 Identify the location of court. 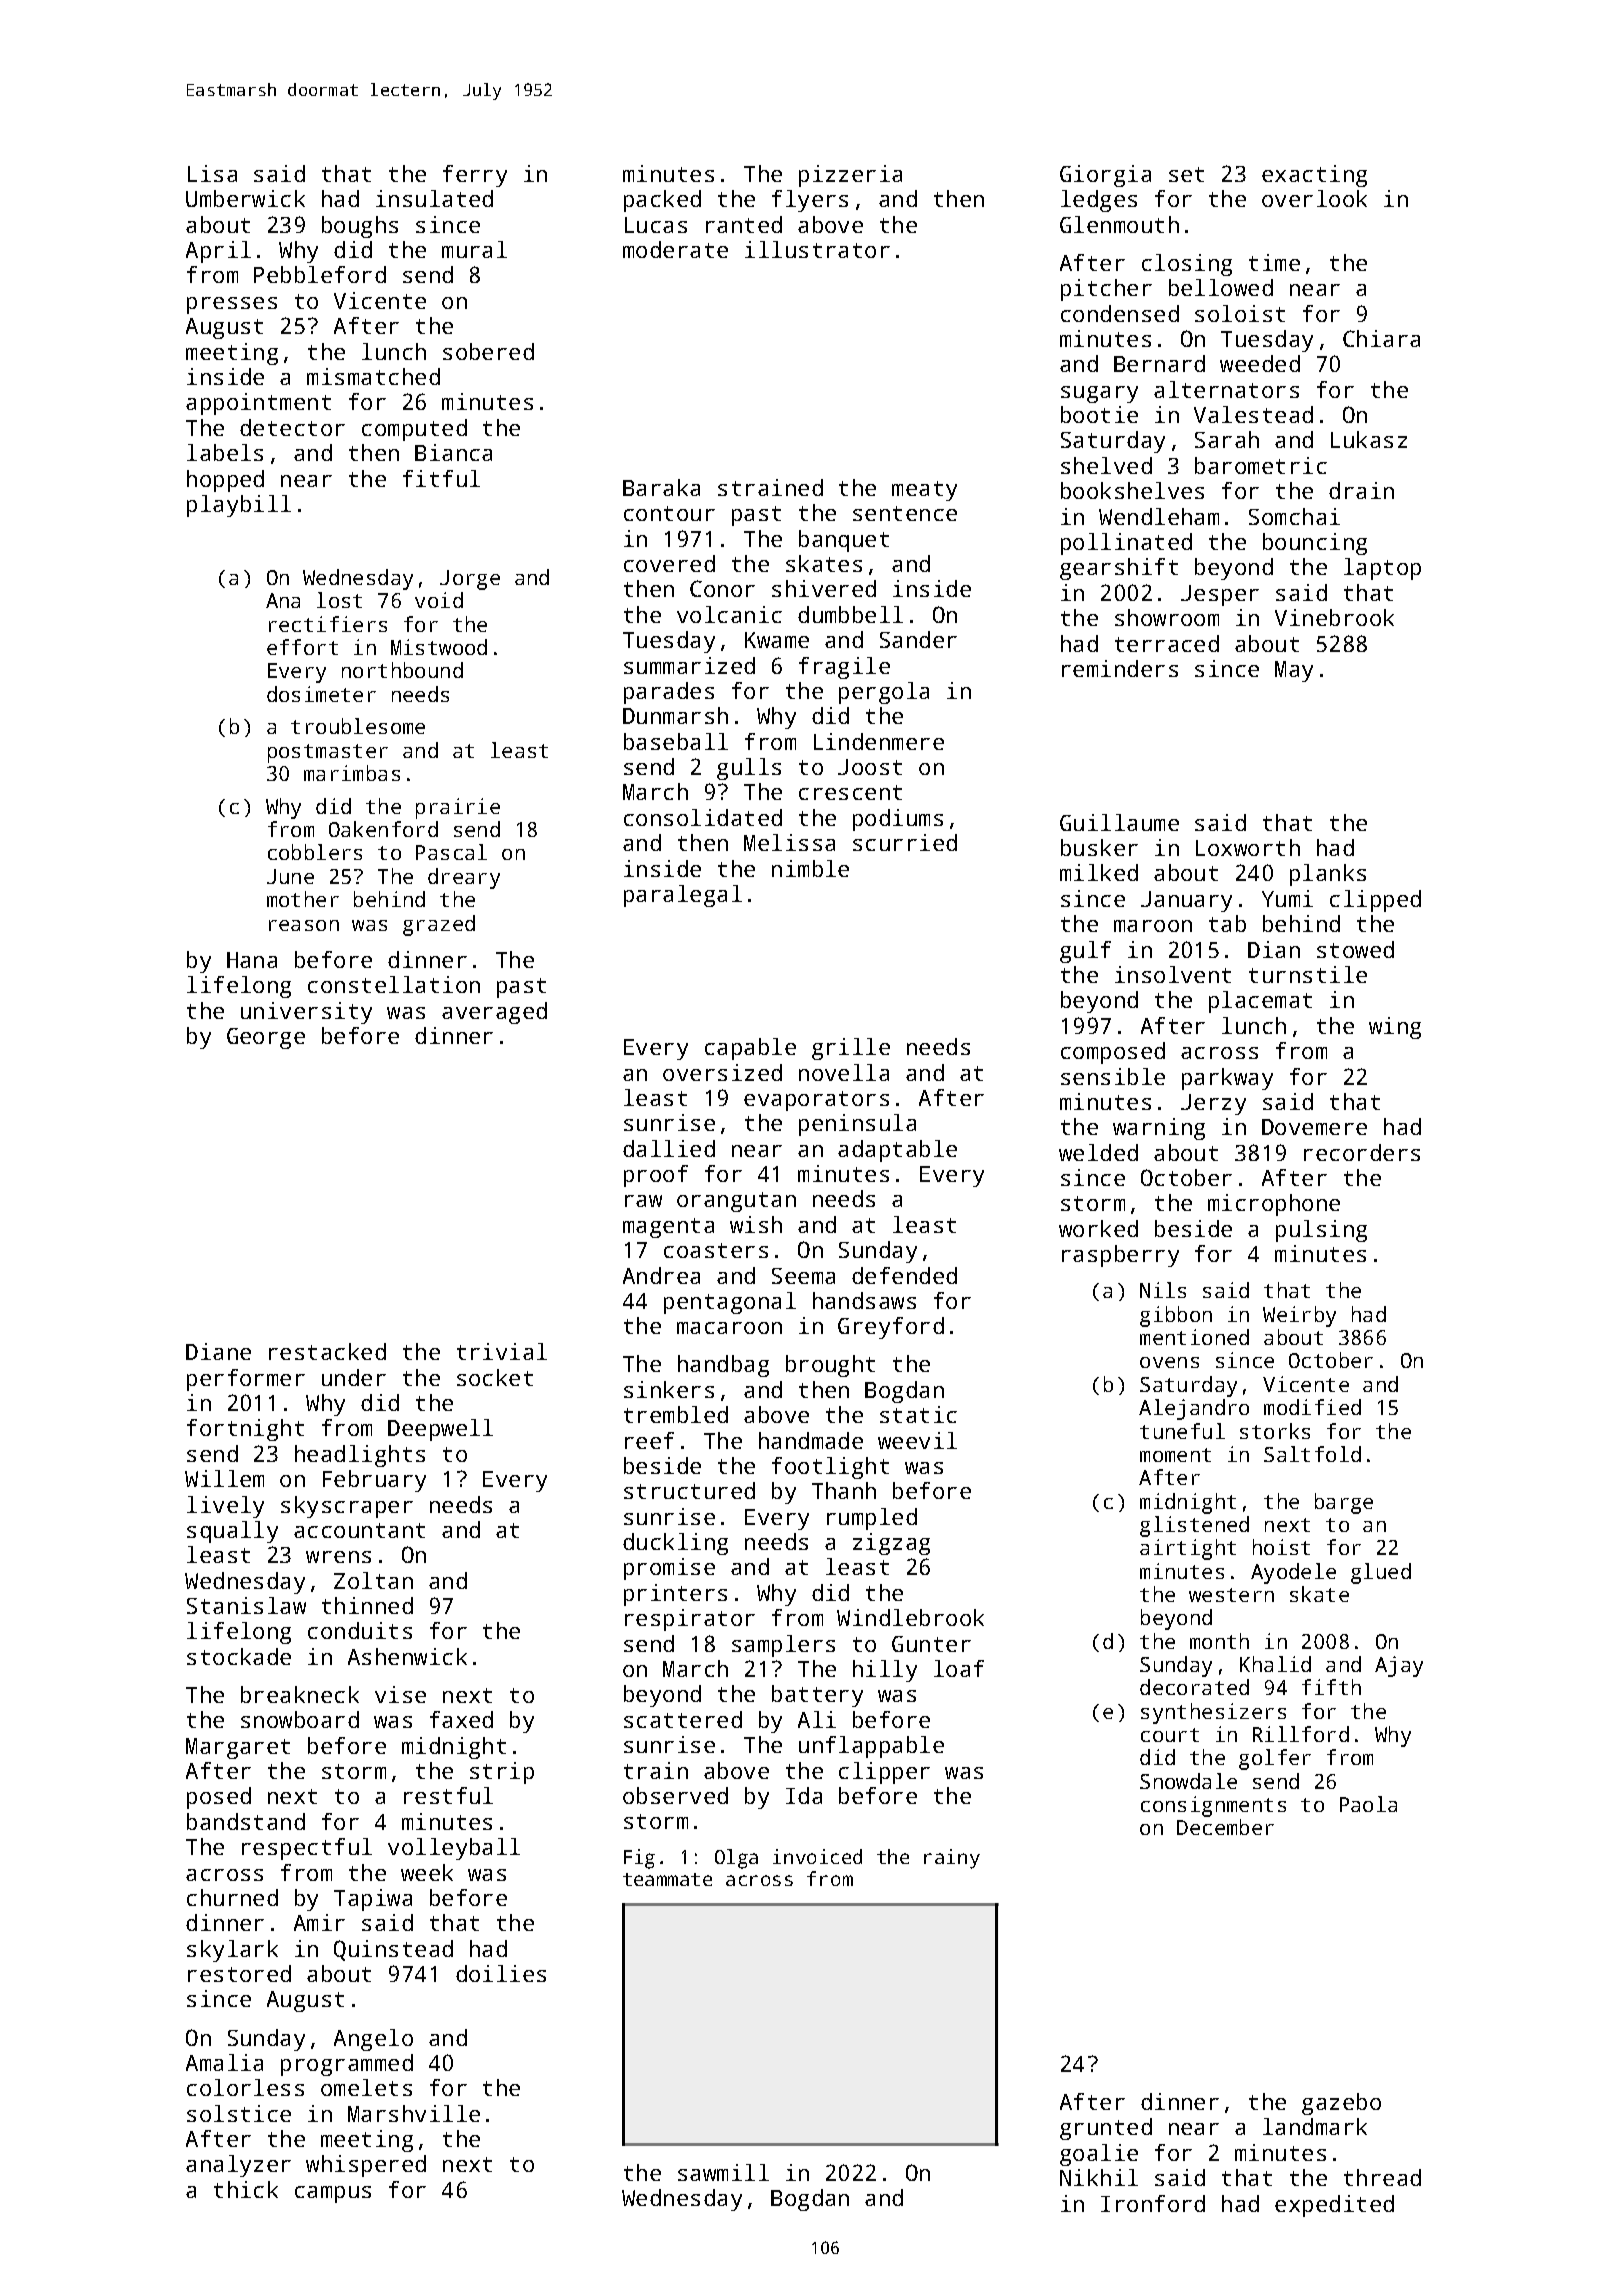
(1170, 1735).
